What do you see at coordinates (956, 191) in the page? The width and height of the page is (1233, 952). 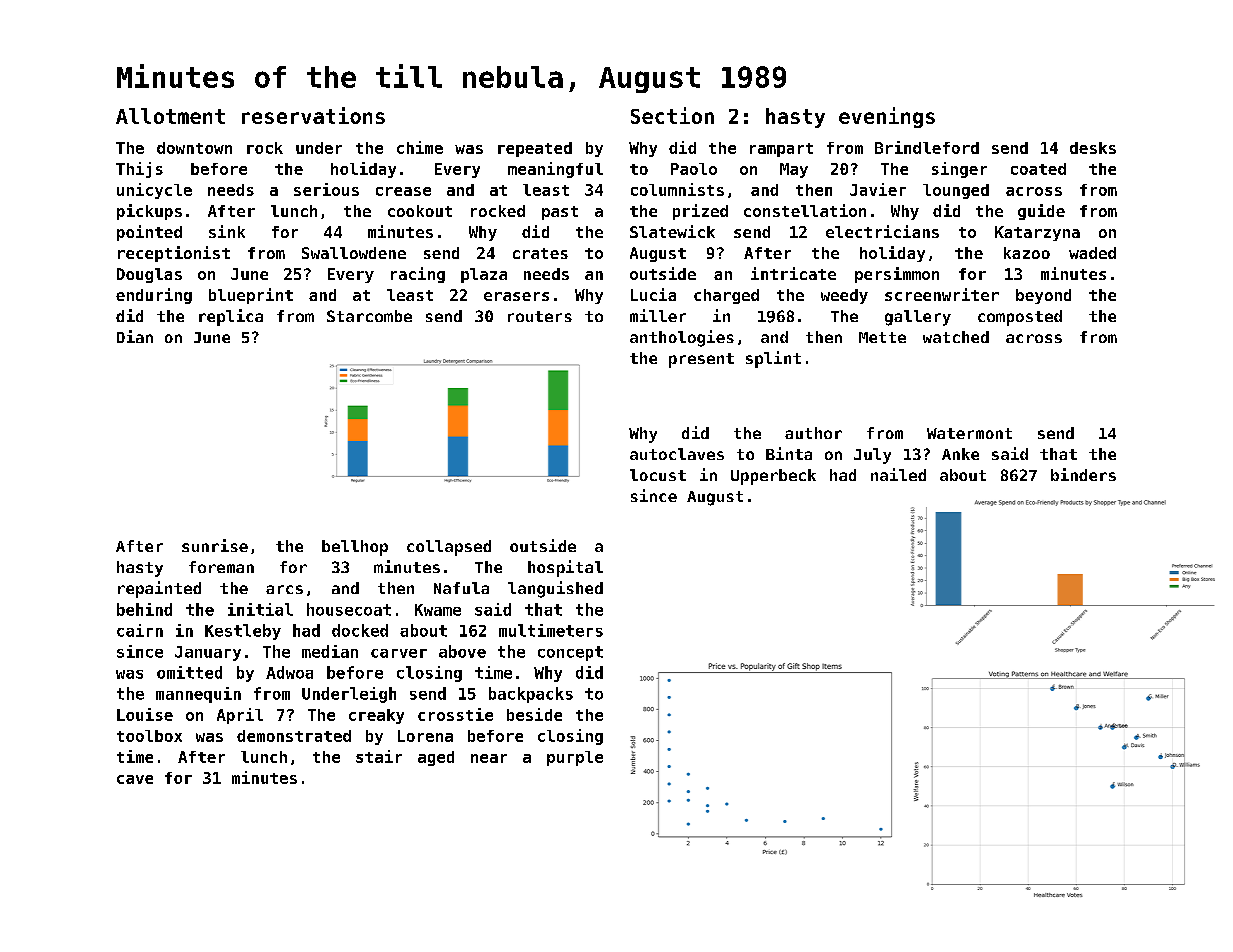 I see `lounged` at bounding box center [956, 191].
